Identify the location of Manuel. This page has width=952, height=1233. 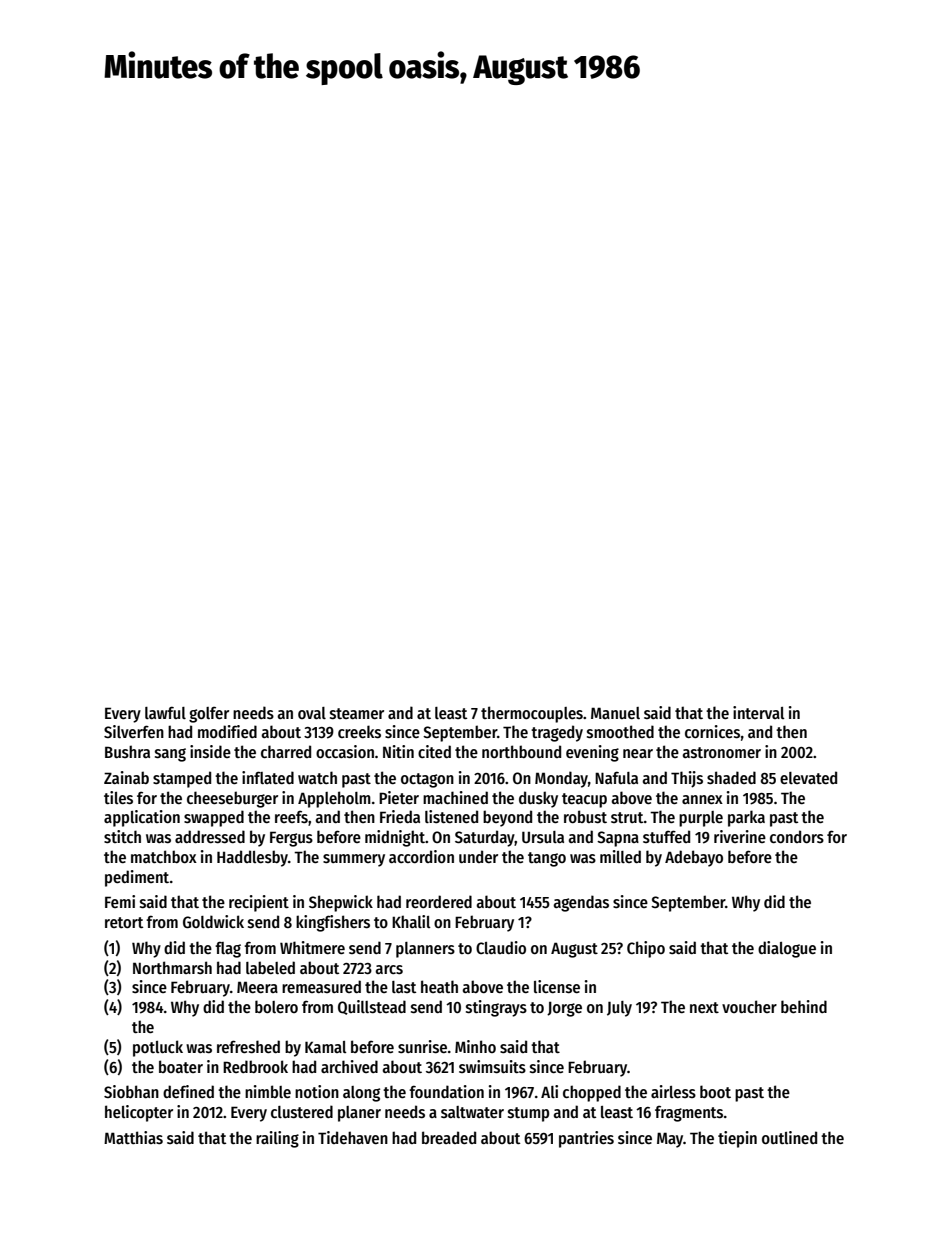
(615, 713).
